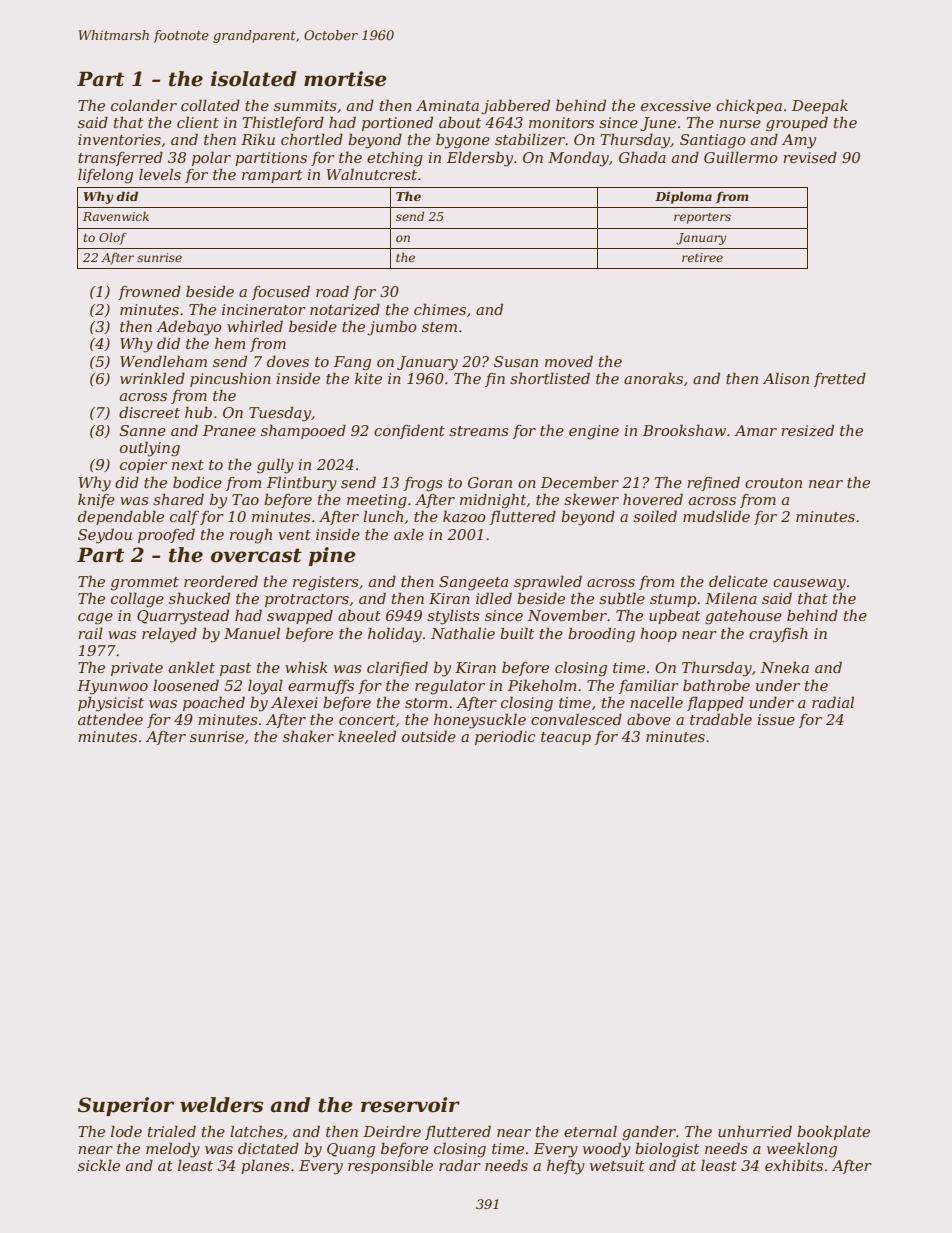 This screenshot has width=952, height=1233. Describe the element at coordinates (676, 105) in the screenshot. I see `excessive` at that location.
